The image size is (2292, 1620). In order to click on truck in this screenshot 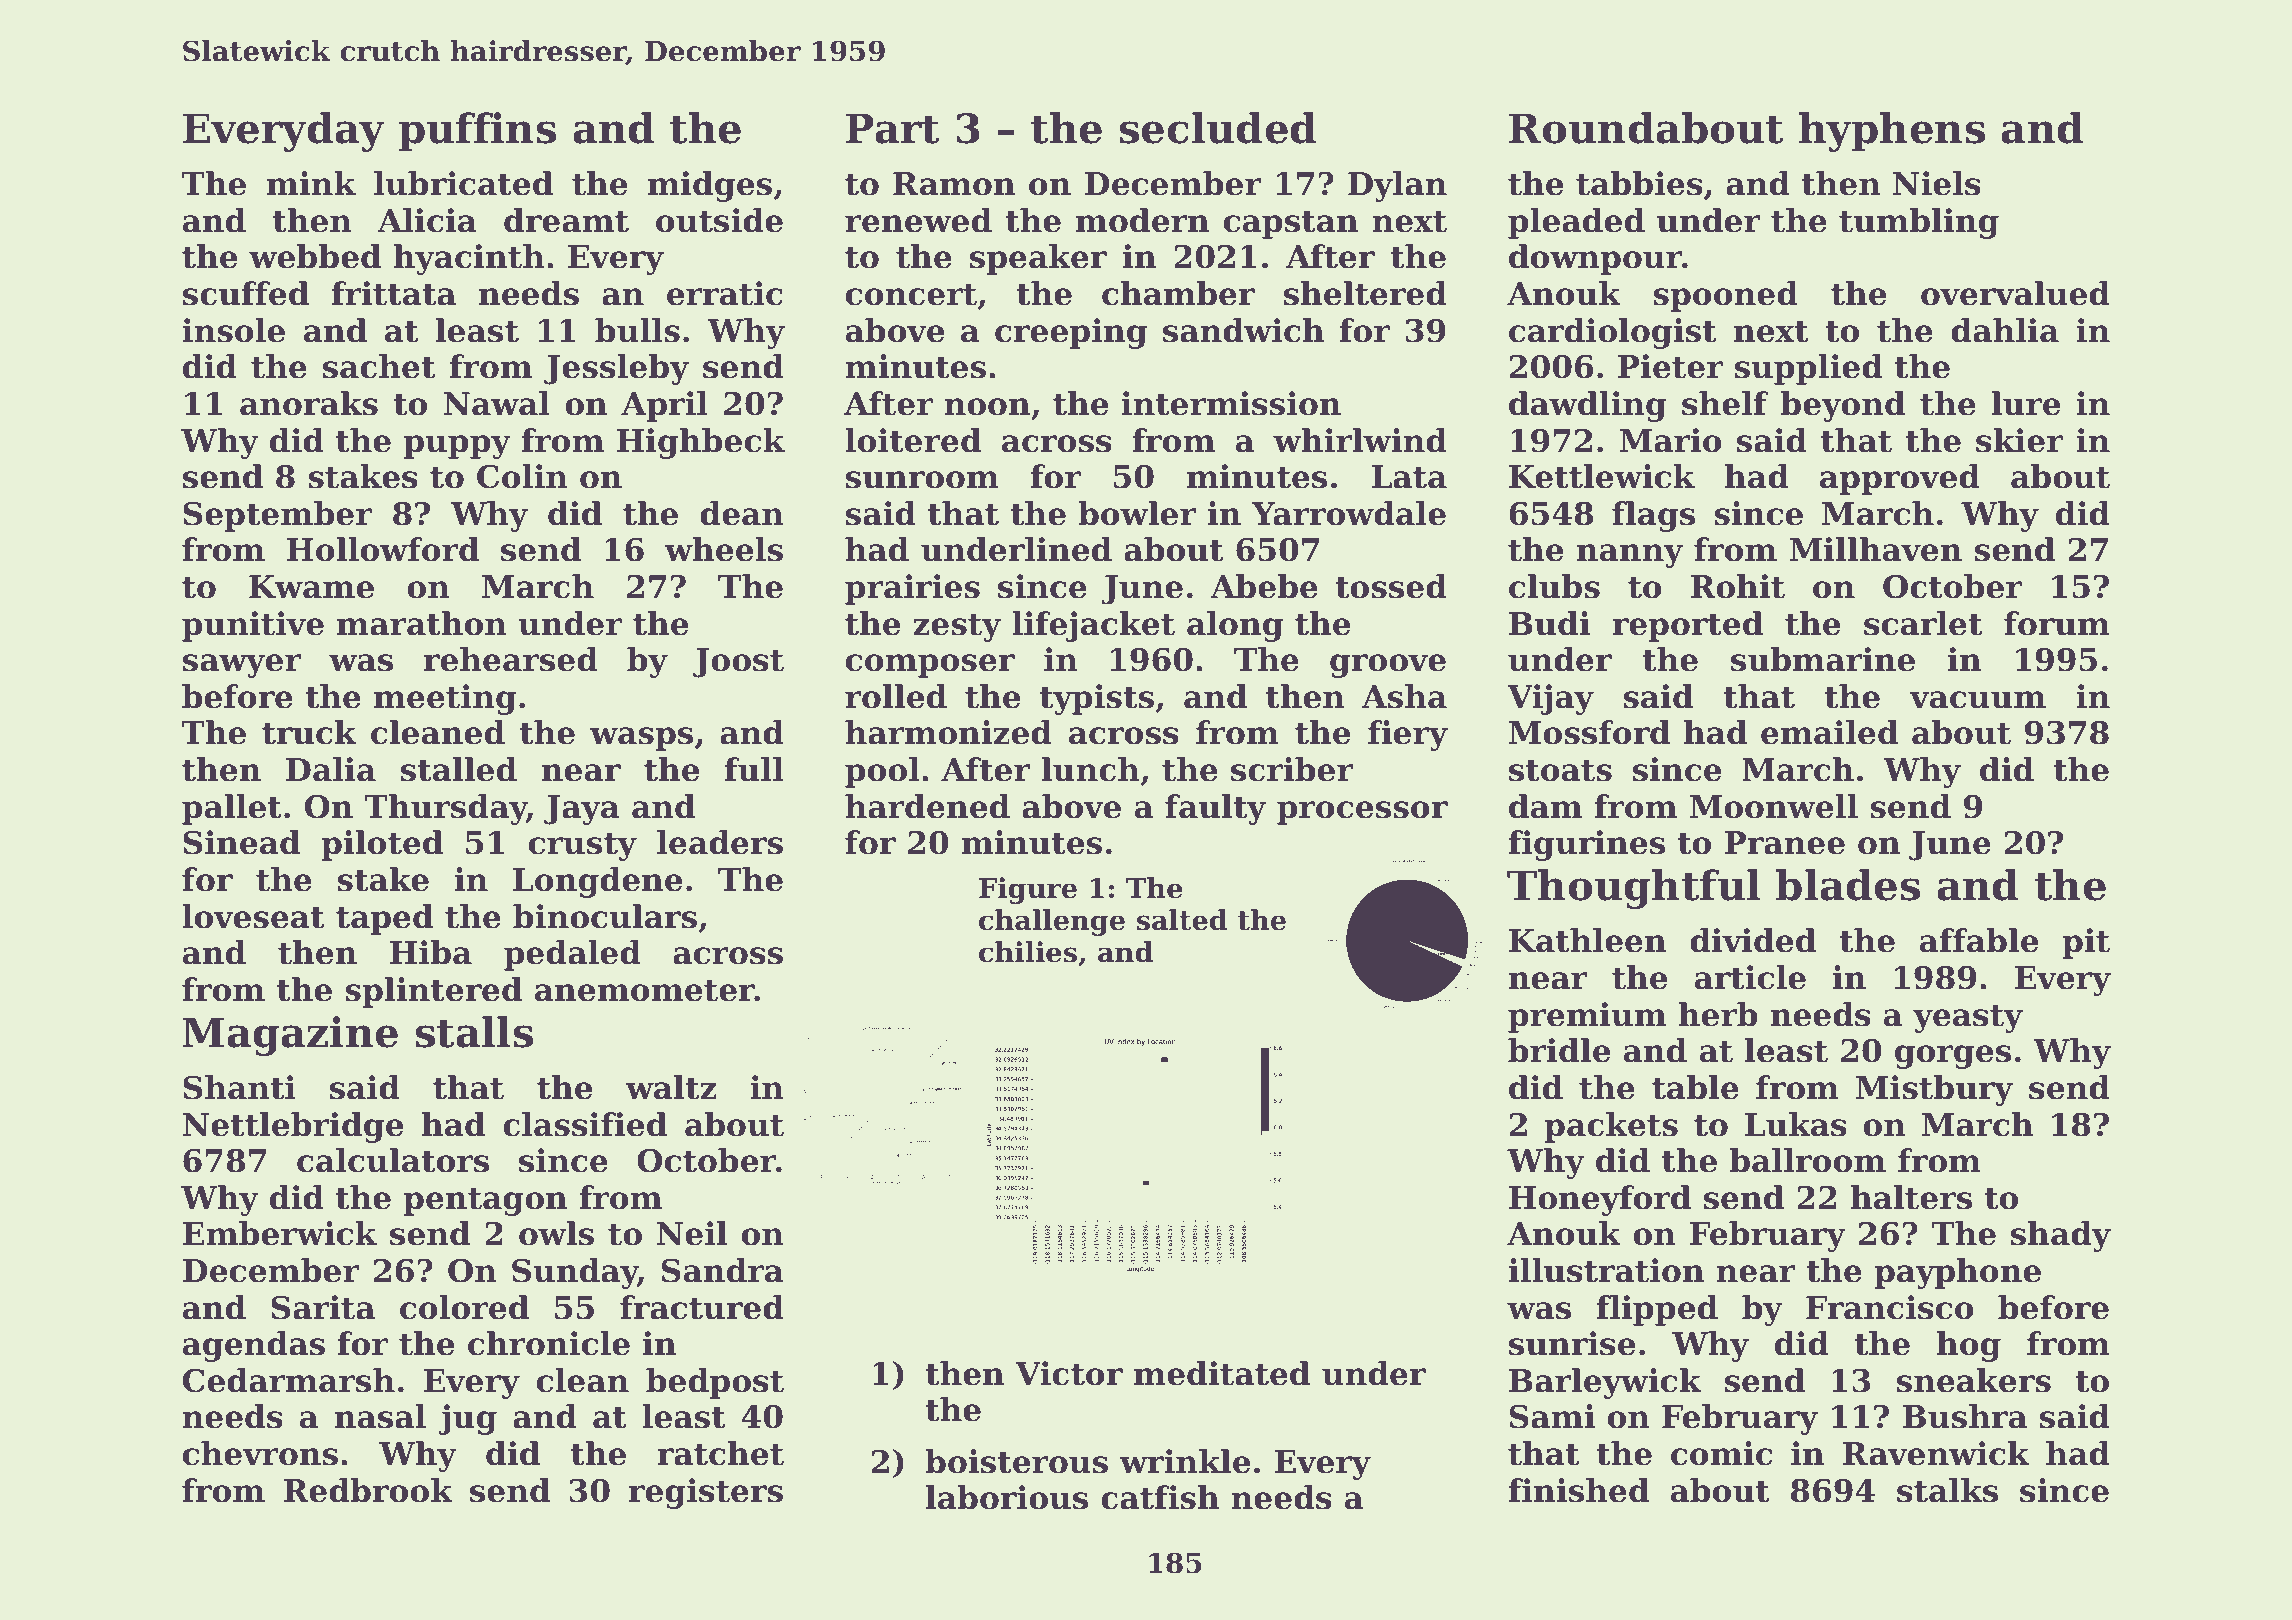, I will do `click(309, 732)`.
